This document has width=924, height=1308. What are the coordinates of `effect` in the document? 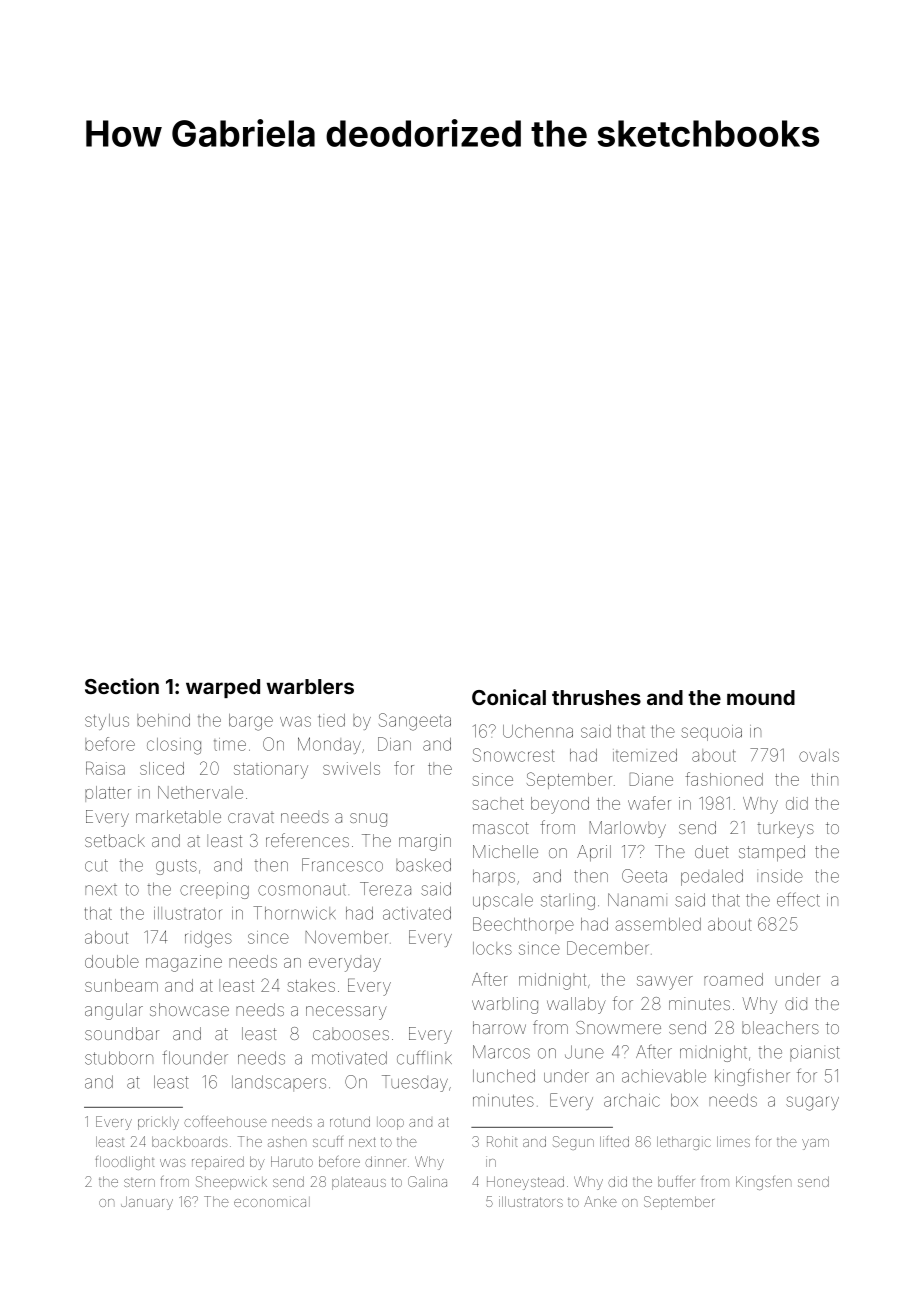 It's located at (798, 899).
